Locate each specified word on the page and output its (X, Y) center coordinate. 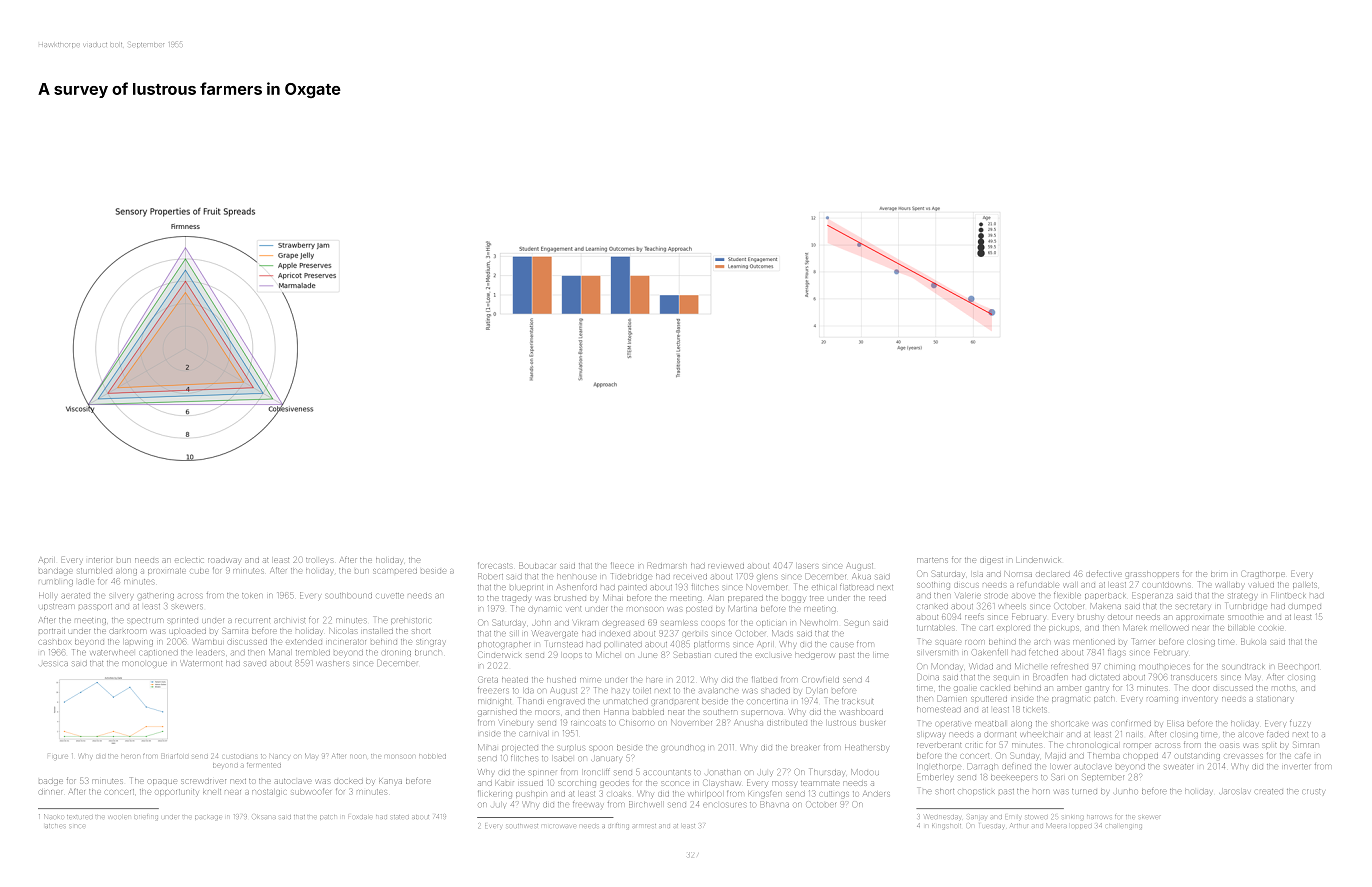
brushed (570, 598)
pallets (1305, 585)
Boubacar (537, 565)
